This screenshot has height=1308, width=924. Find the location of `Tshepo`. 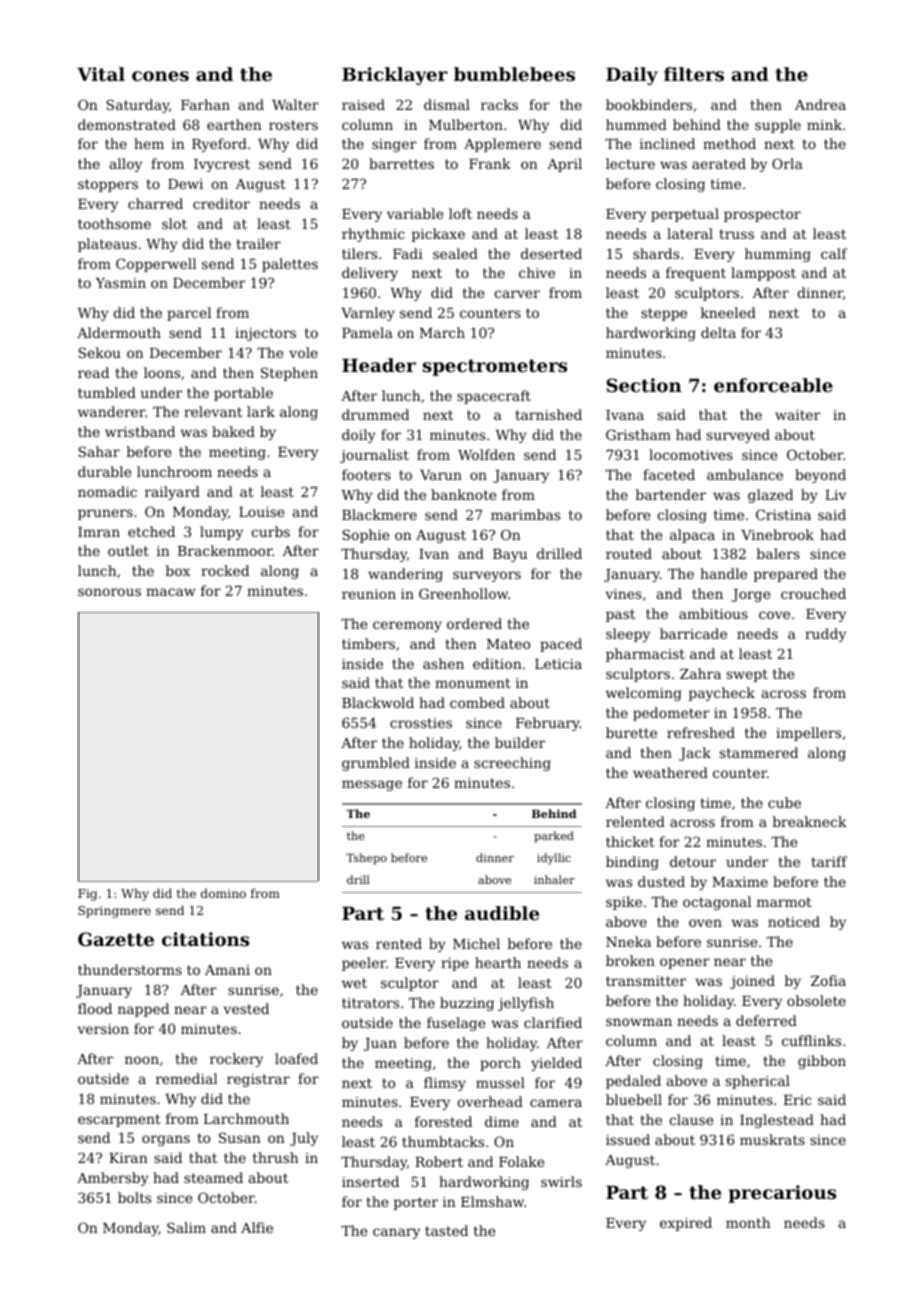

Tshepo is located at coordinates (366, 859).
